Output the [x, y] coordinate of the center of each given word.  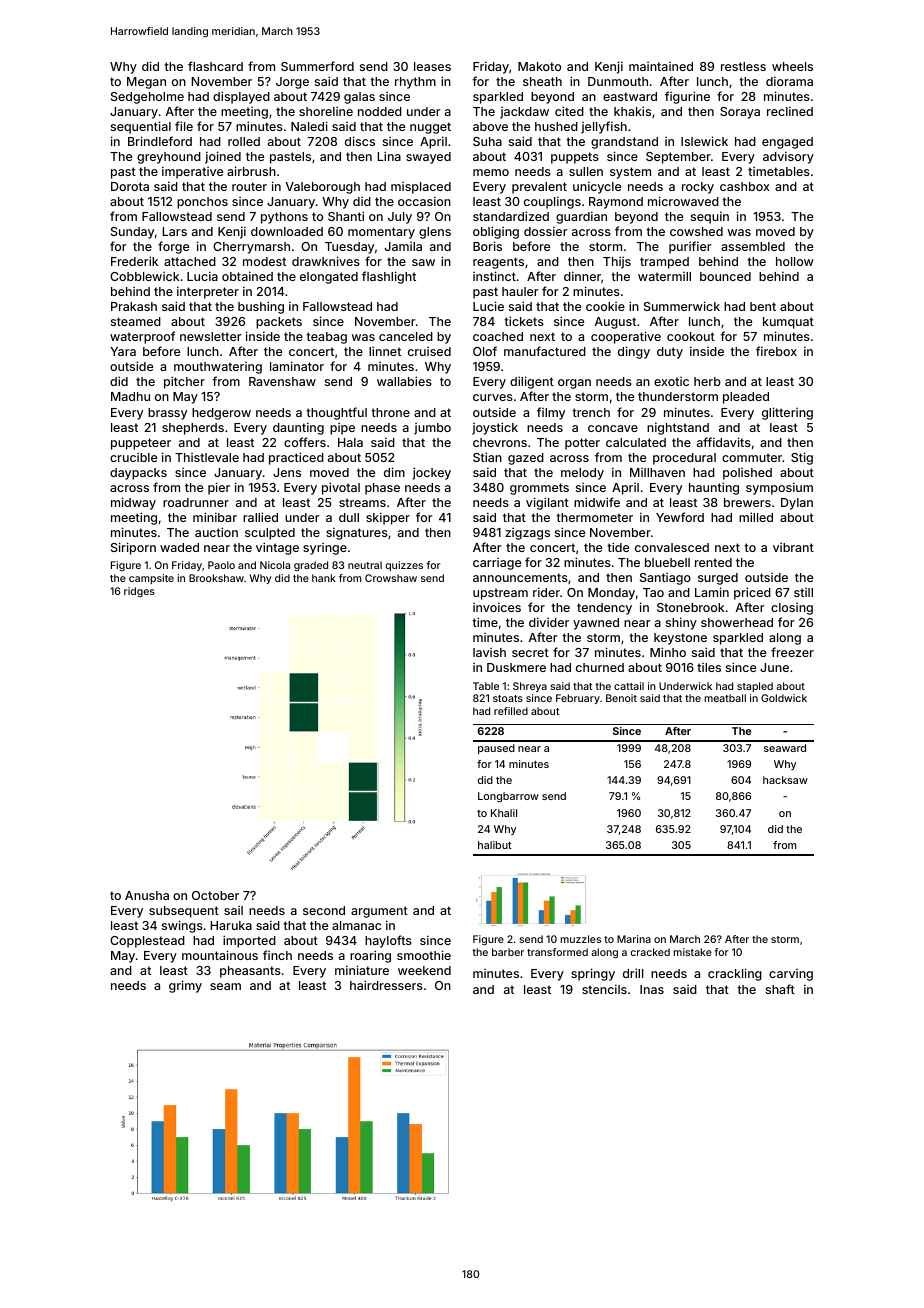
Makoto [539, 66]
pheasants [250, 972]
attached [190, 261]
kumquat [788, 323]
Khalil [504, 813]
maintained [661, 66]
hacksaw [785, 780]
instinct [494, 276]
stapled [755, 687]
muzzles [580, 939]
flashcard [215, 66]
